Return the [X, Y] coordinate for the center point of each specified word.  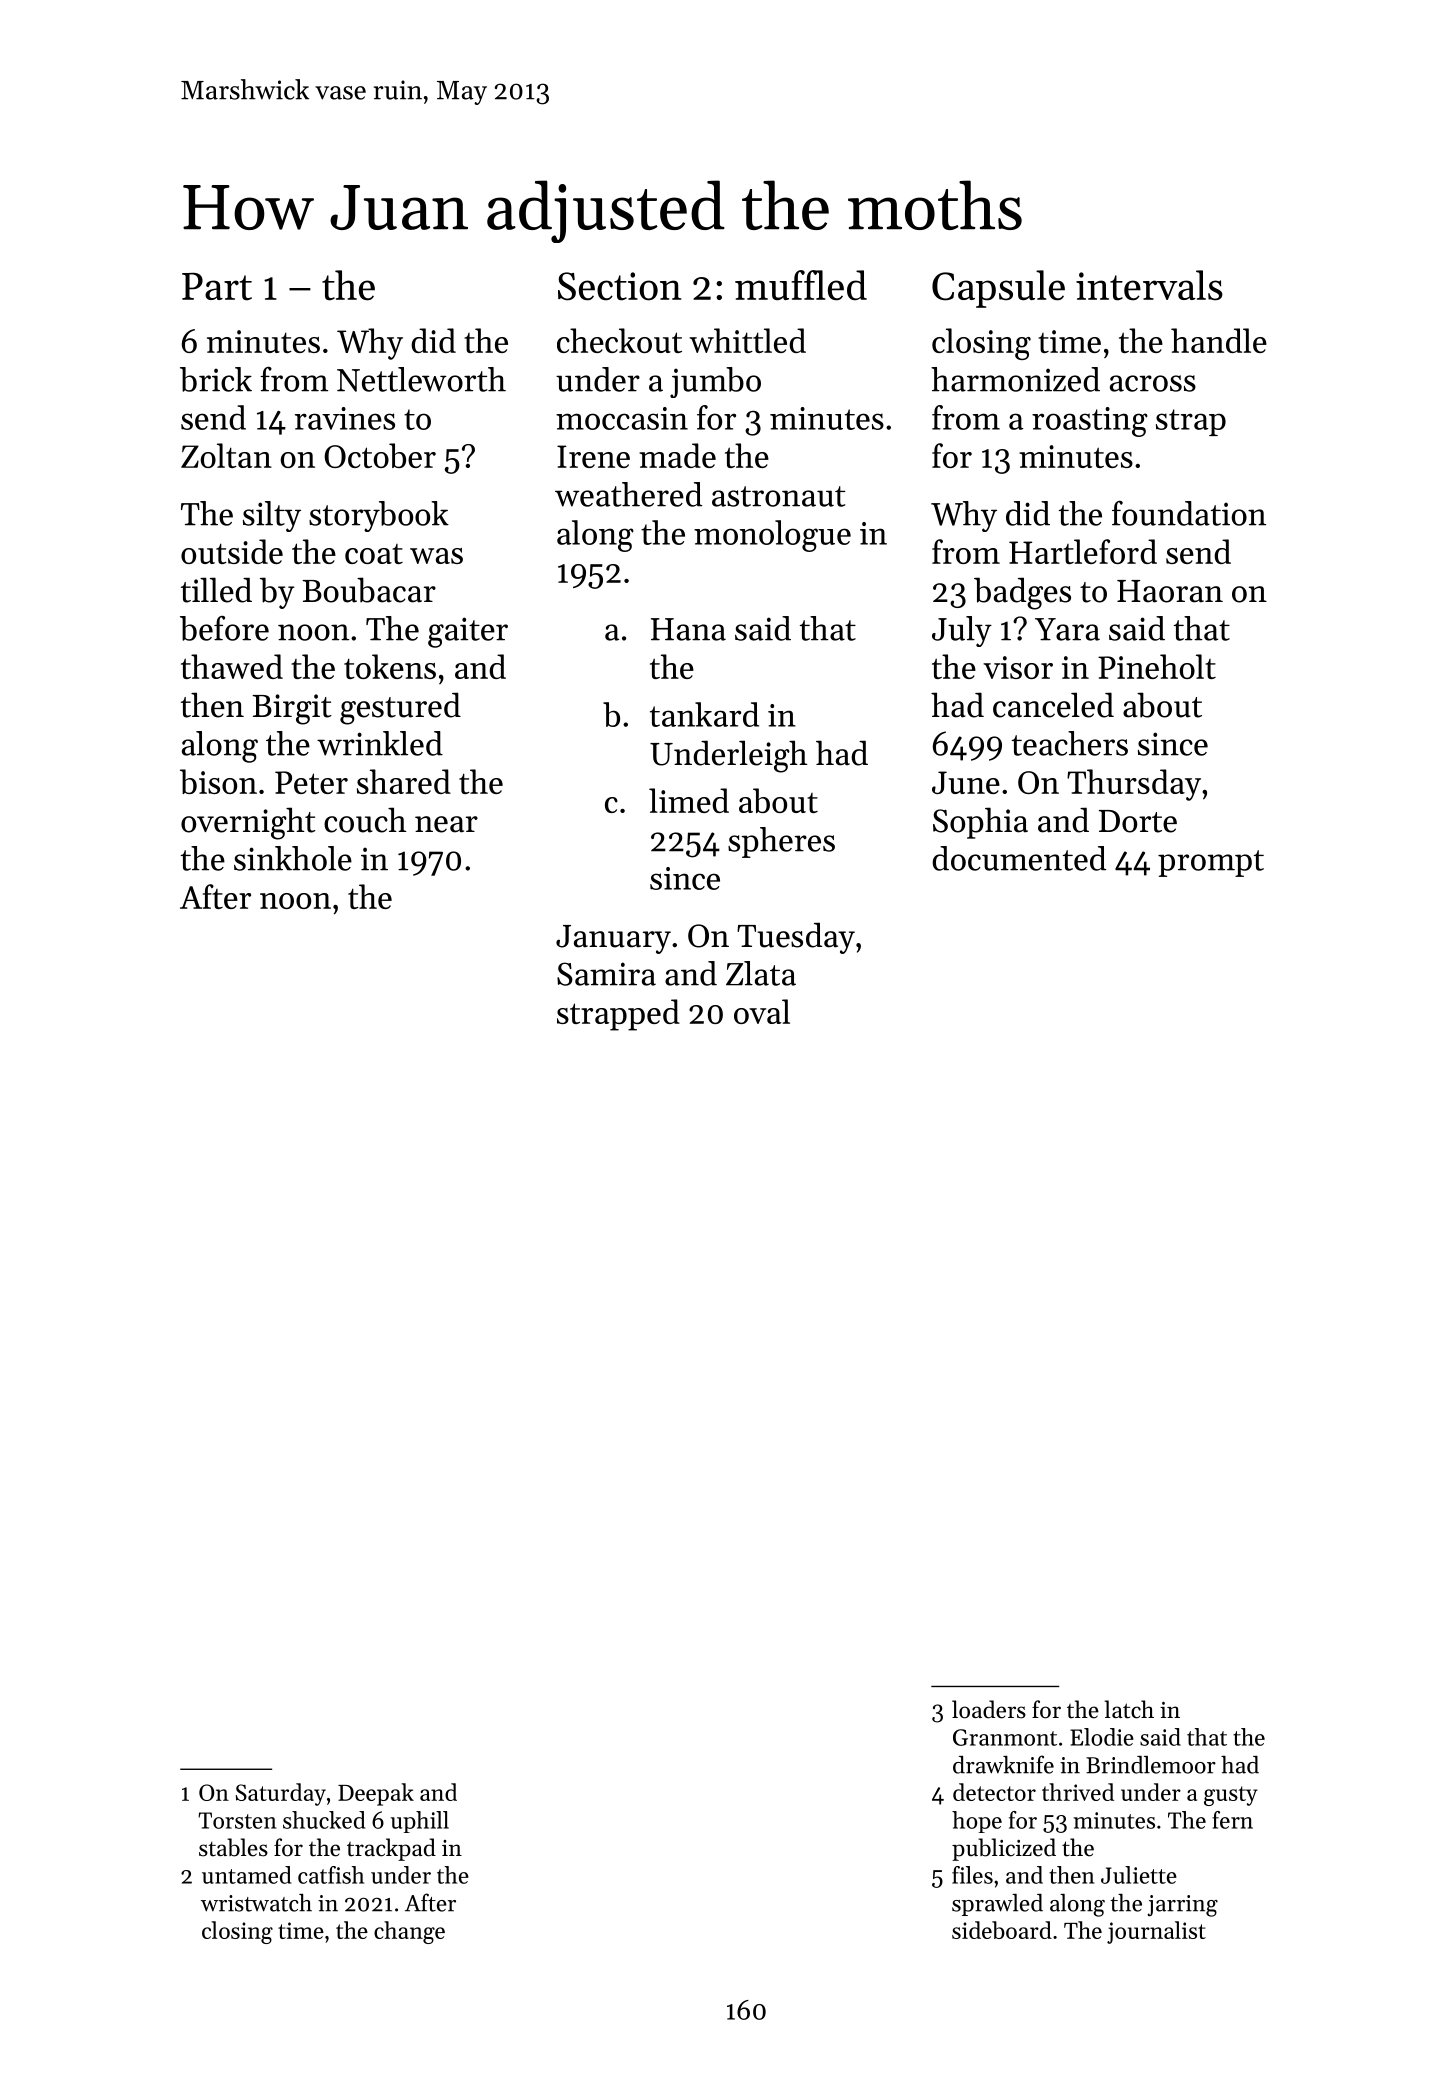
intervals [1149, 285]
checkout [619, 340]
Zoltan [226, 455]
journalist [1156, 1932]
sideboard [1002, 1930]
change [409, 1932]
